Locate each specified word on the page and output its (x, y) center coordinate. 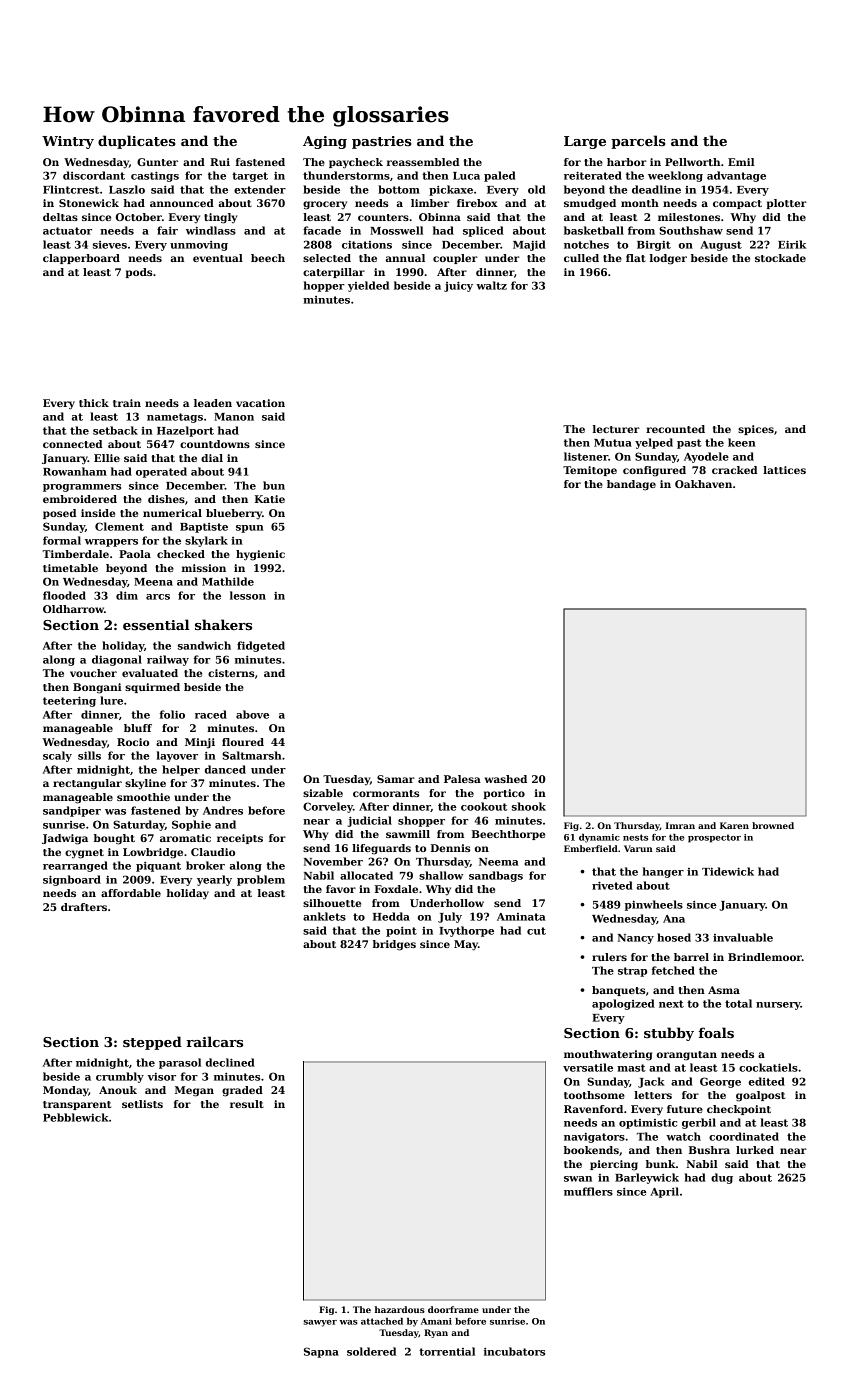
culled (581, 258)
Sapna (321, 1352)
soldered (371, 1351)
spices (756, 430)
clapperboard (81, 259)
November (333, 861)
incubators (514, 1351)
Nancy (636, 939)
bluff (138, 728)
